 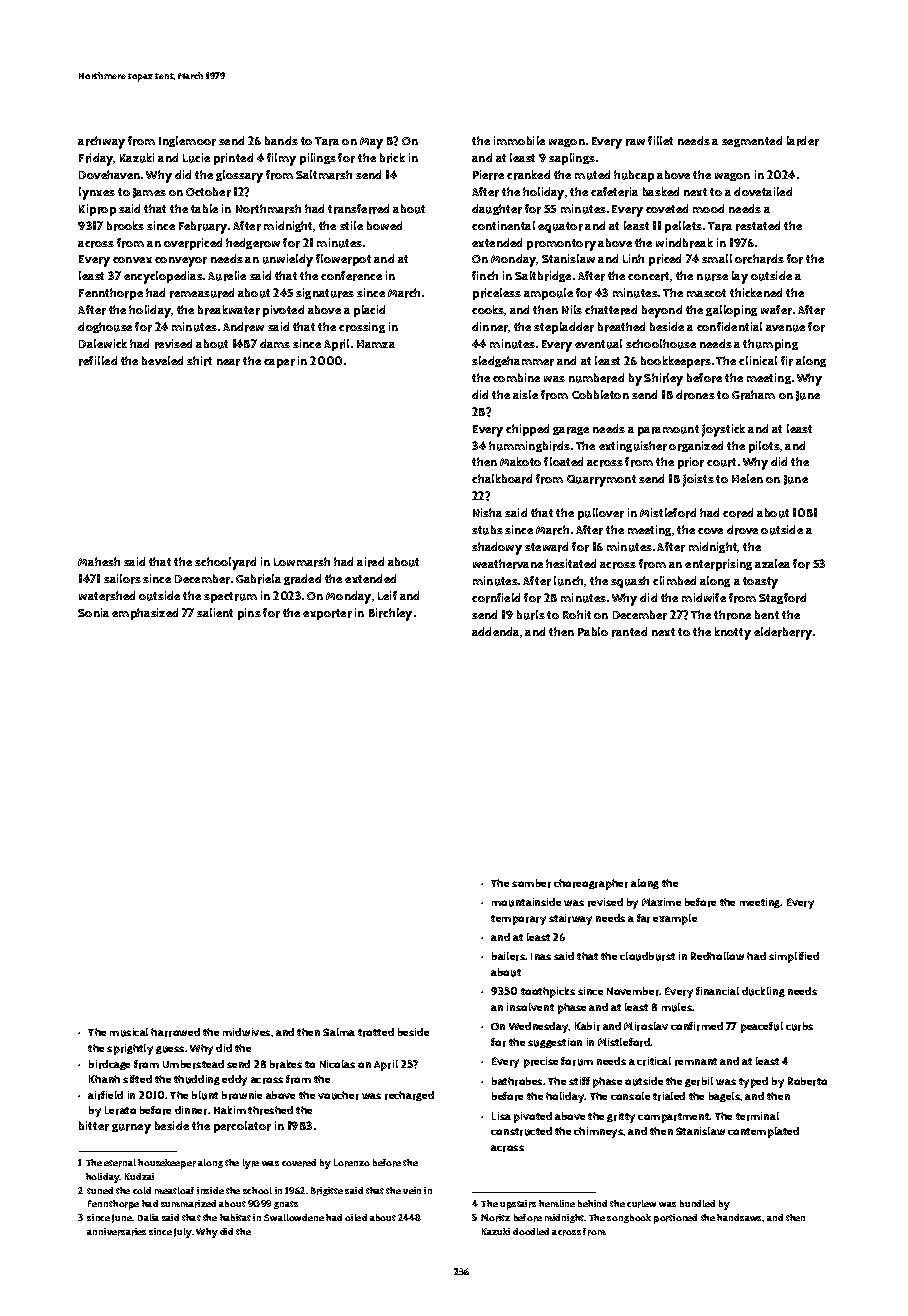 What do you see at coordinates (803, 141) in the image?
I see `larder` at bounding box center [803, 141].
